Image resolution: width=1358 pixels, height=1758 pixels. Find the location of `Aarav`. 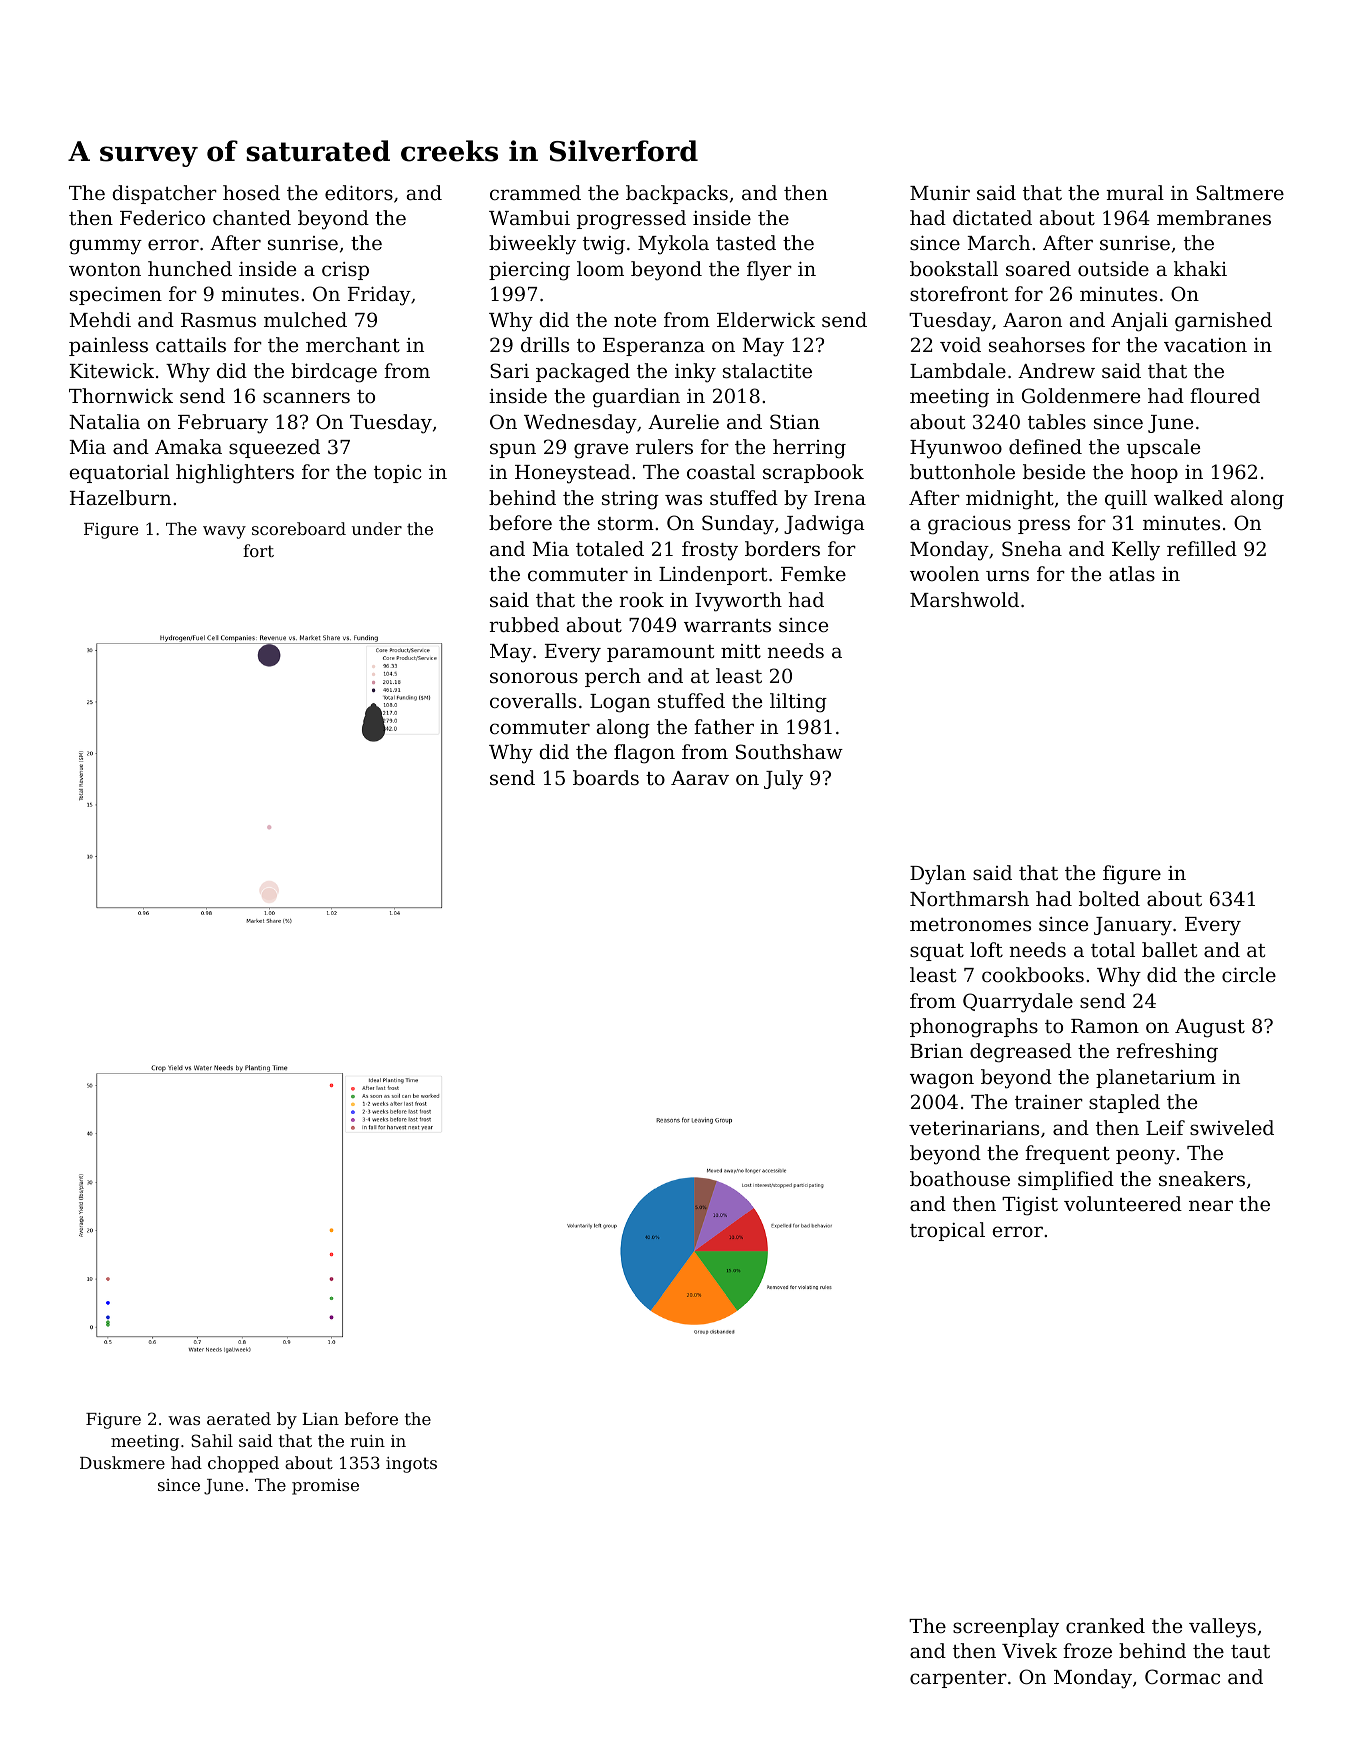

Aarav is located at coordinates (700, 778).
